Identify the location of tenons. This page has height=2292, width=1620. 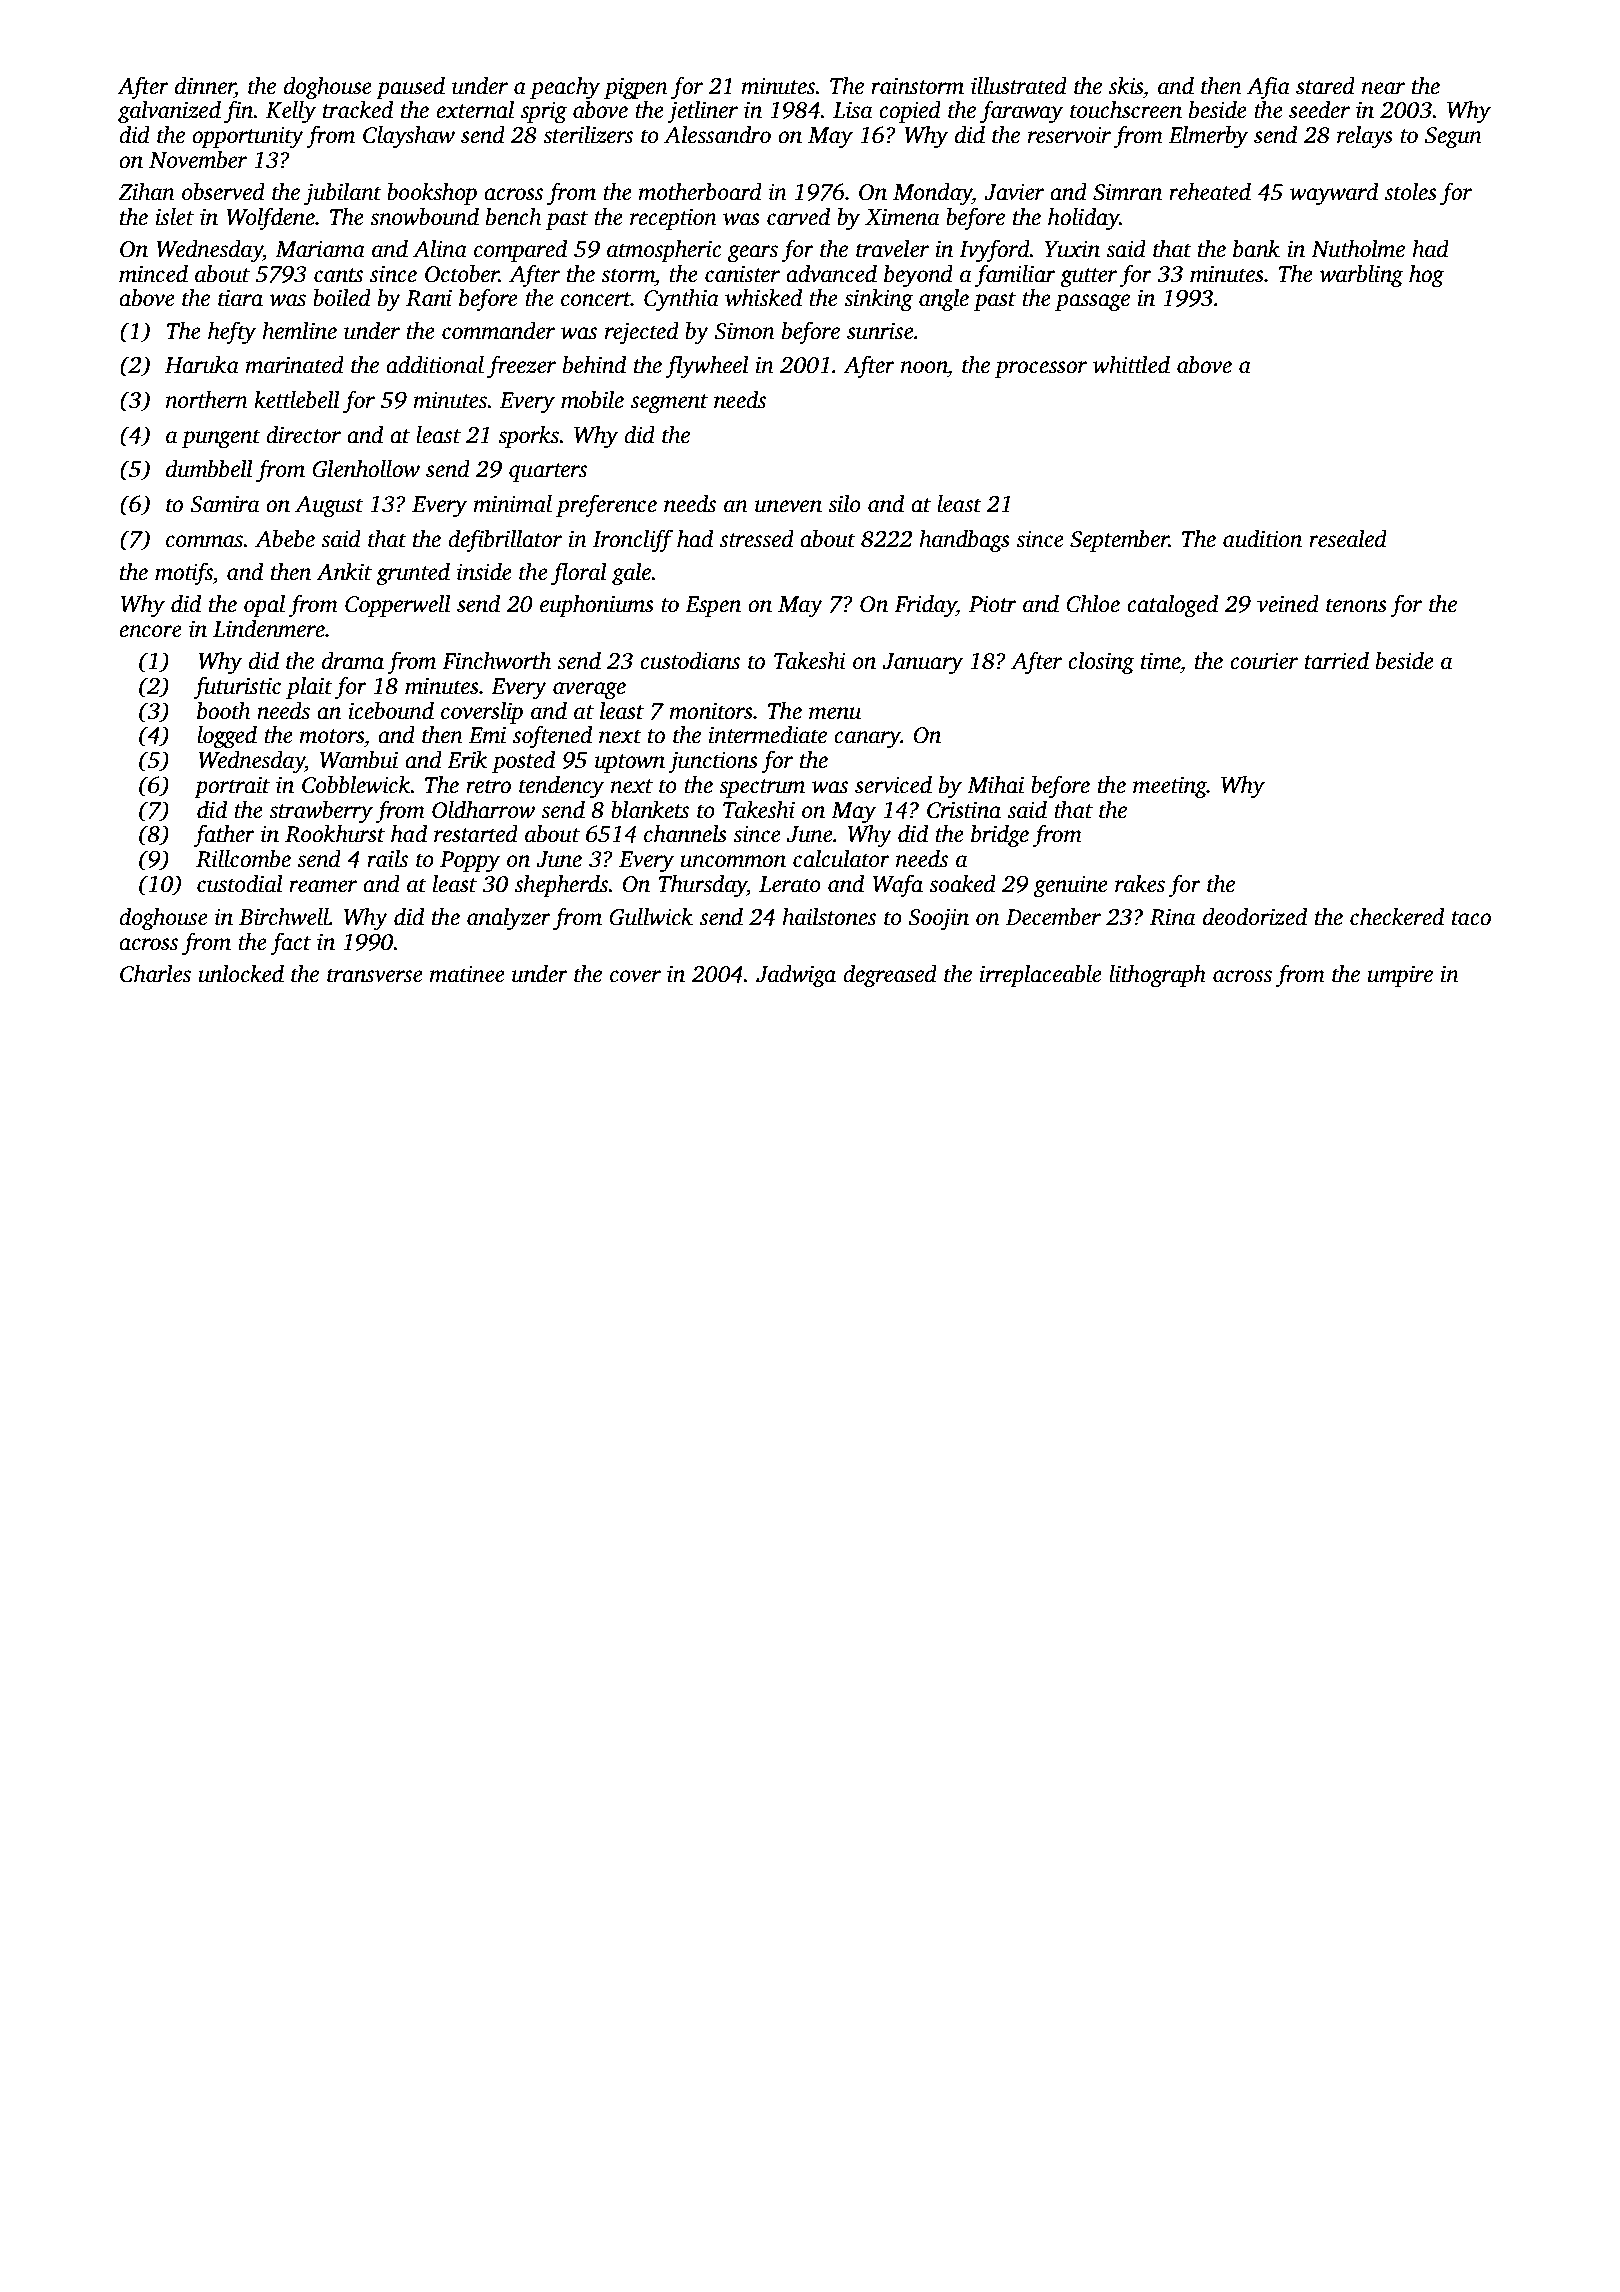
(1356, 605).
